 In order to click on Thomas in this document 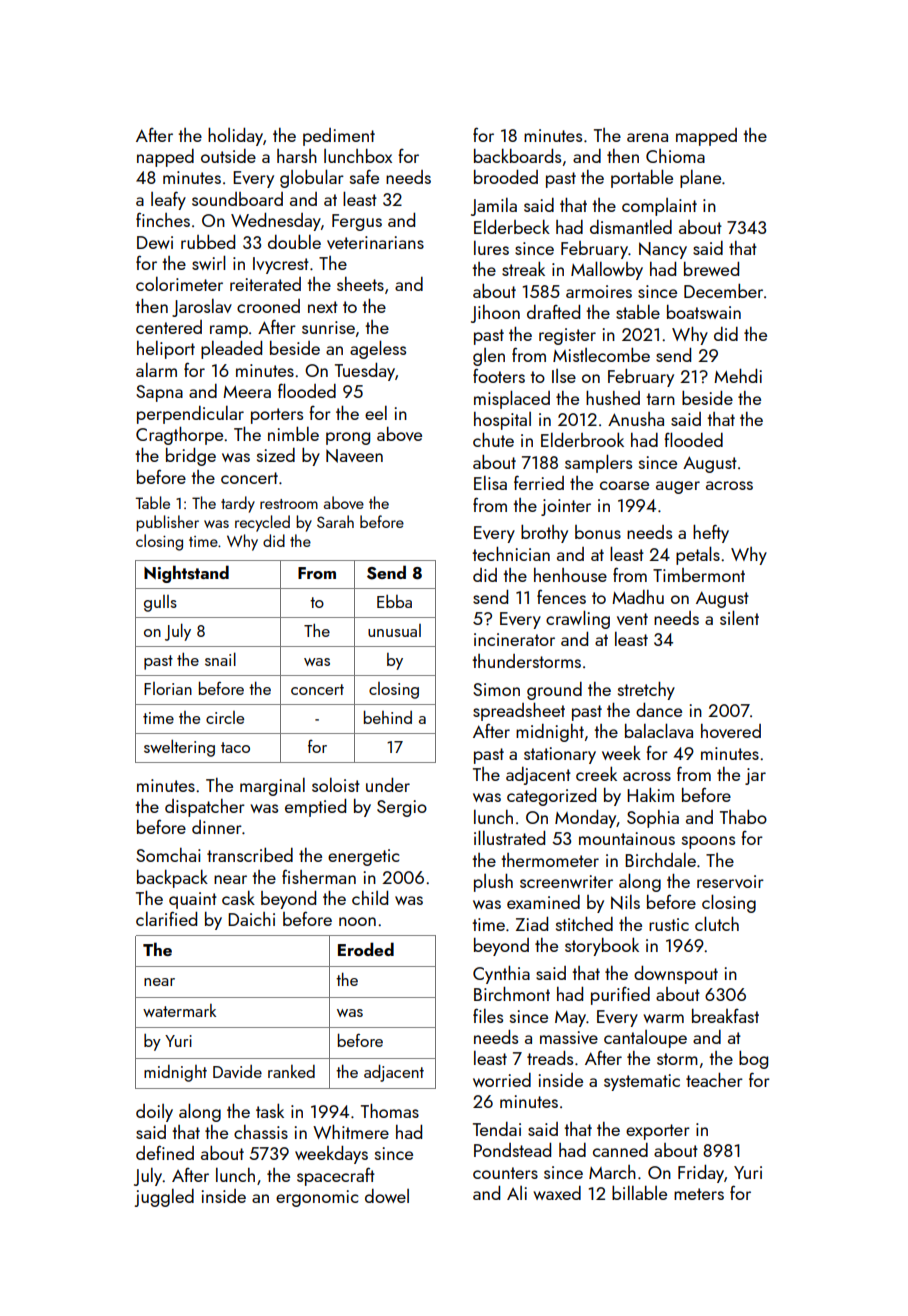, I will do `click(390, 1111)`.
